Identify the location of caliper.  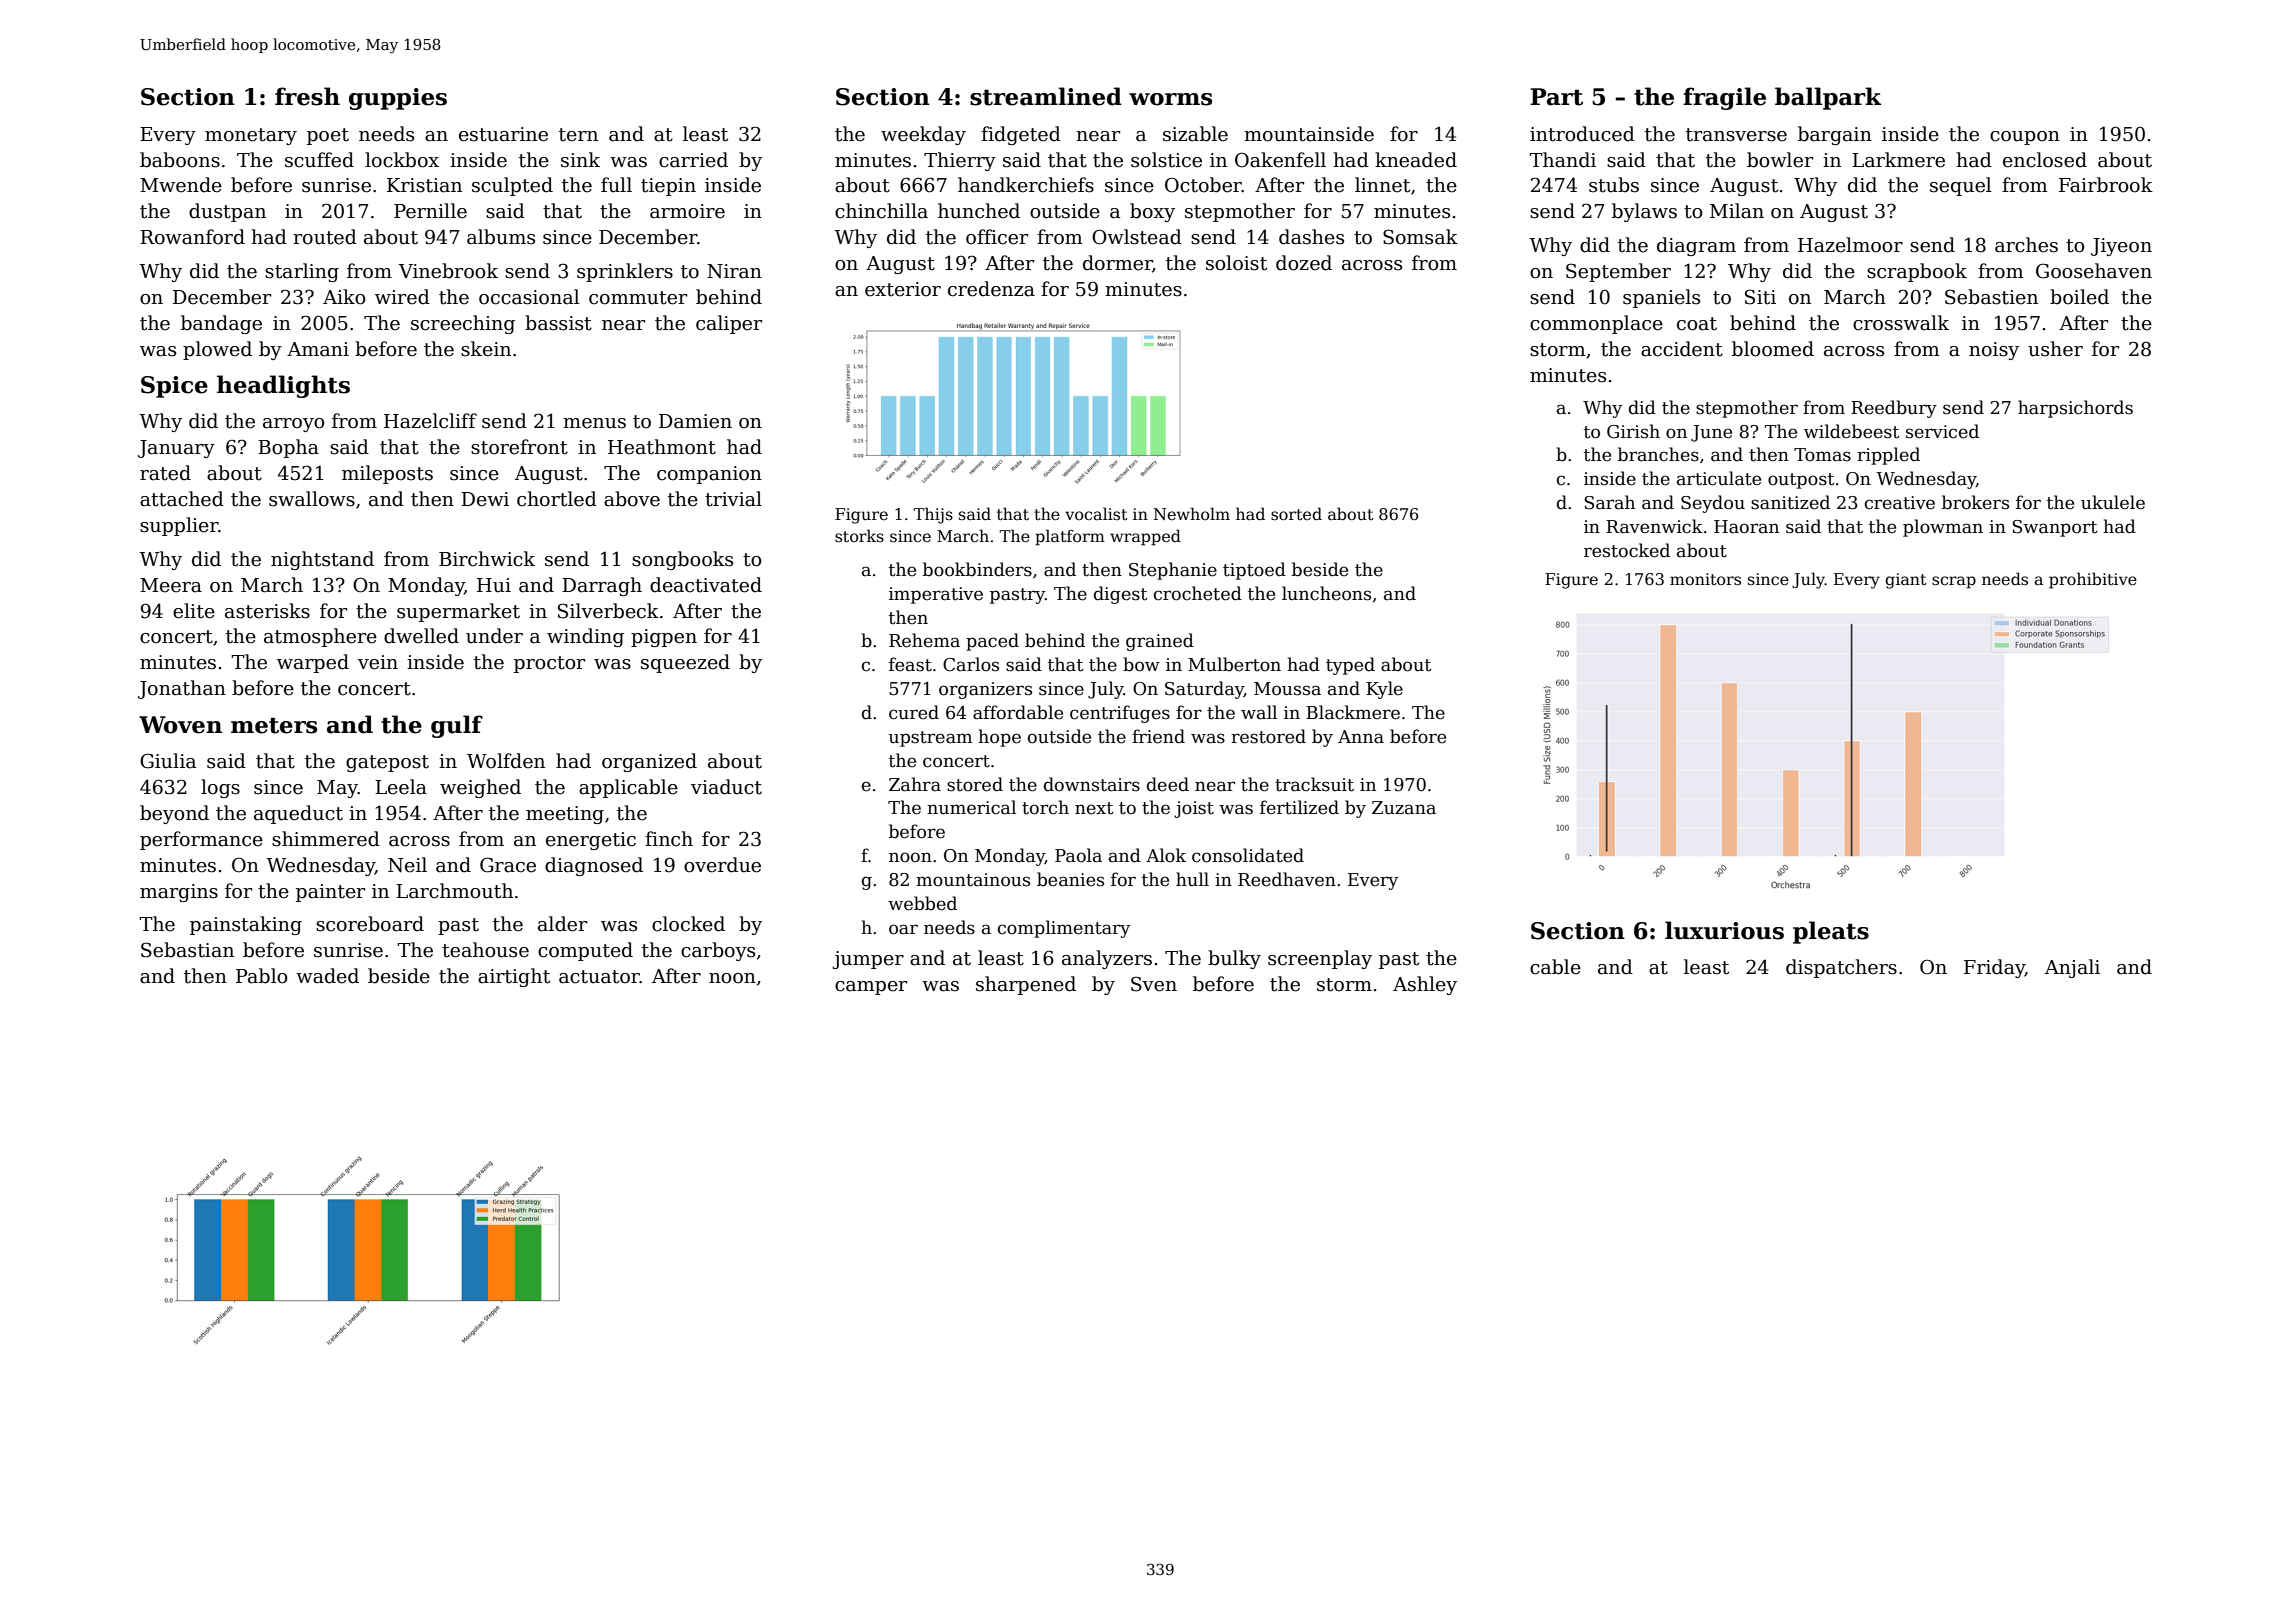
(729, 324).
